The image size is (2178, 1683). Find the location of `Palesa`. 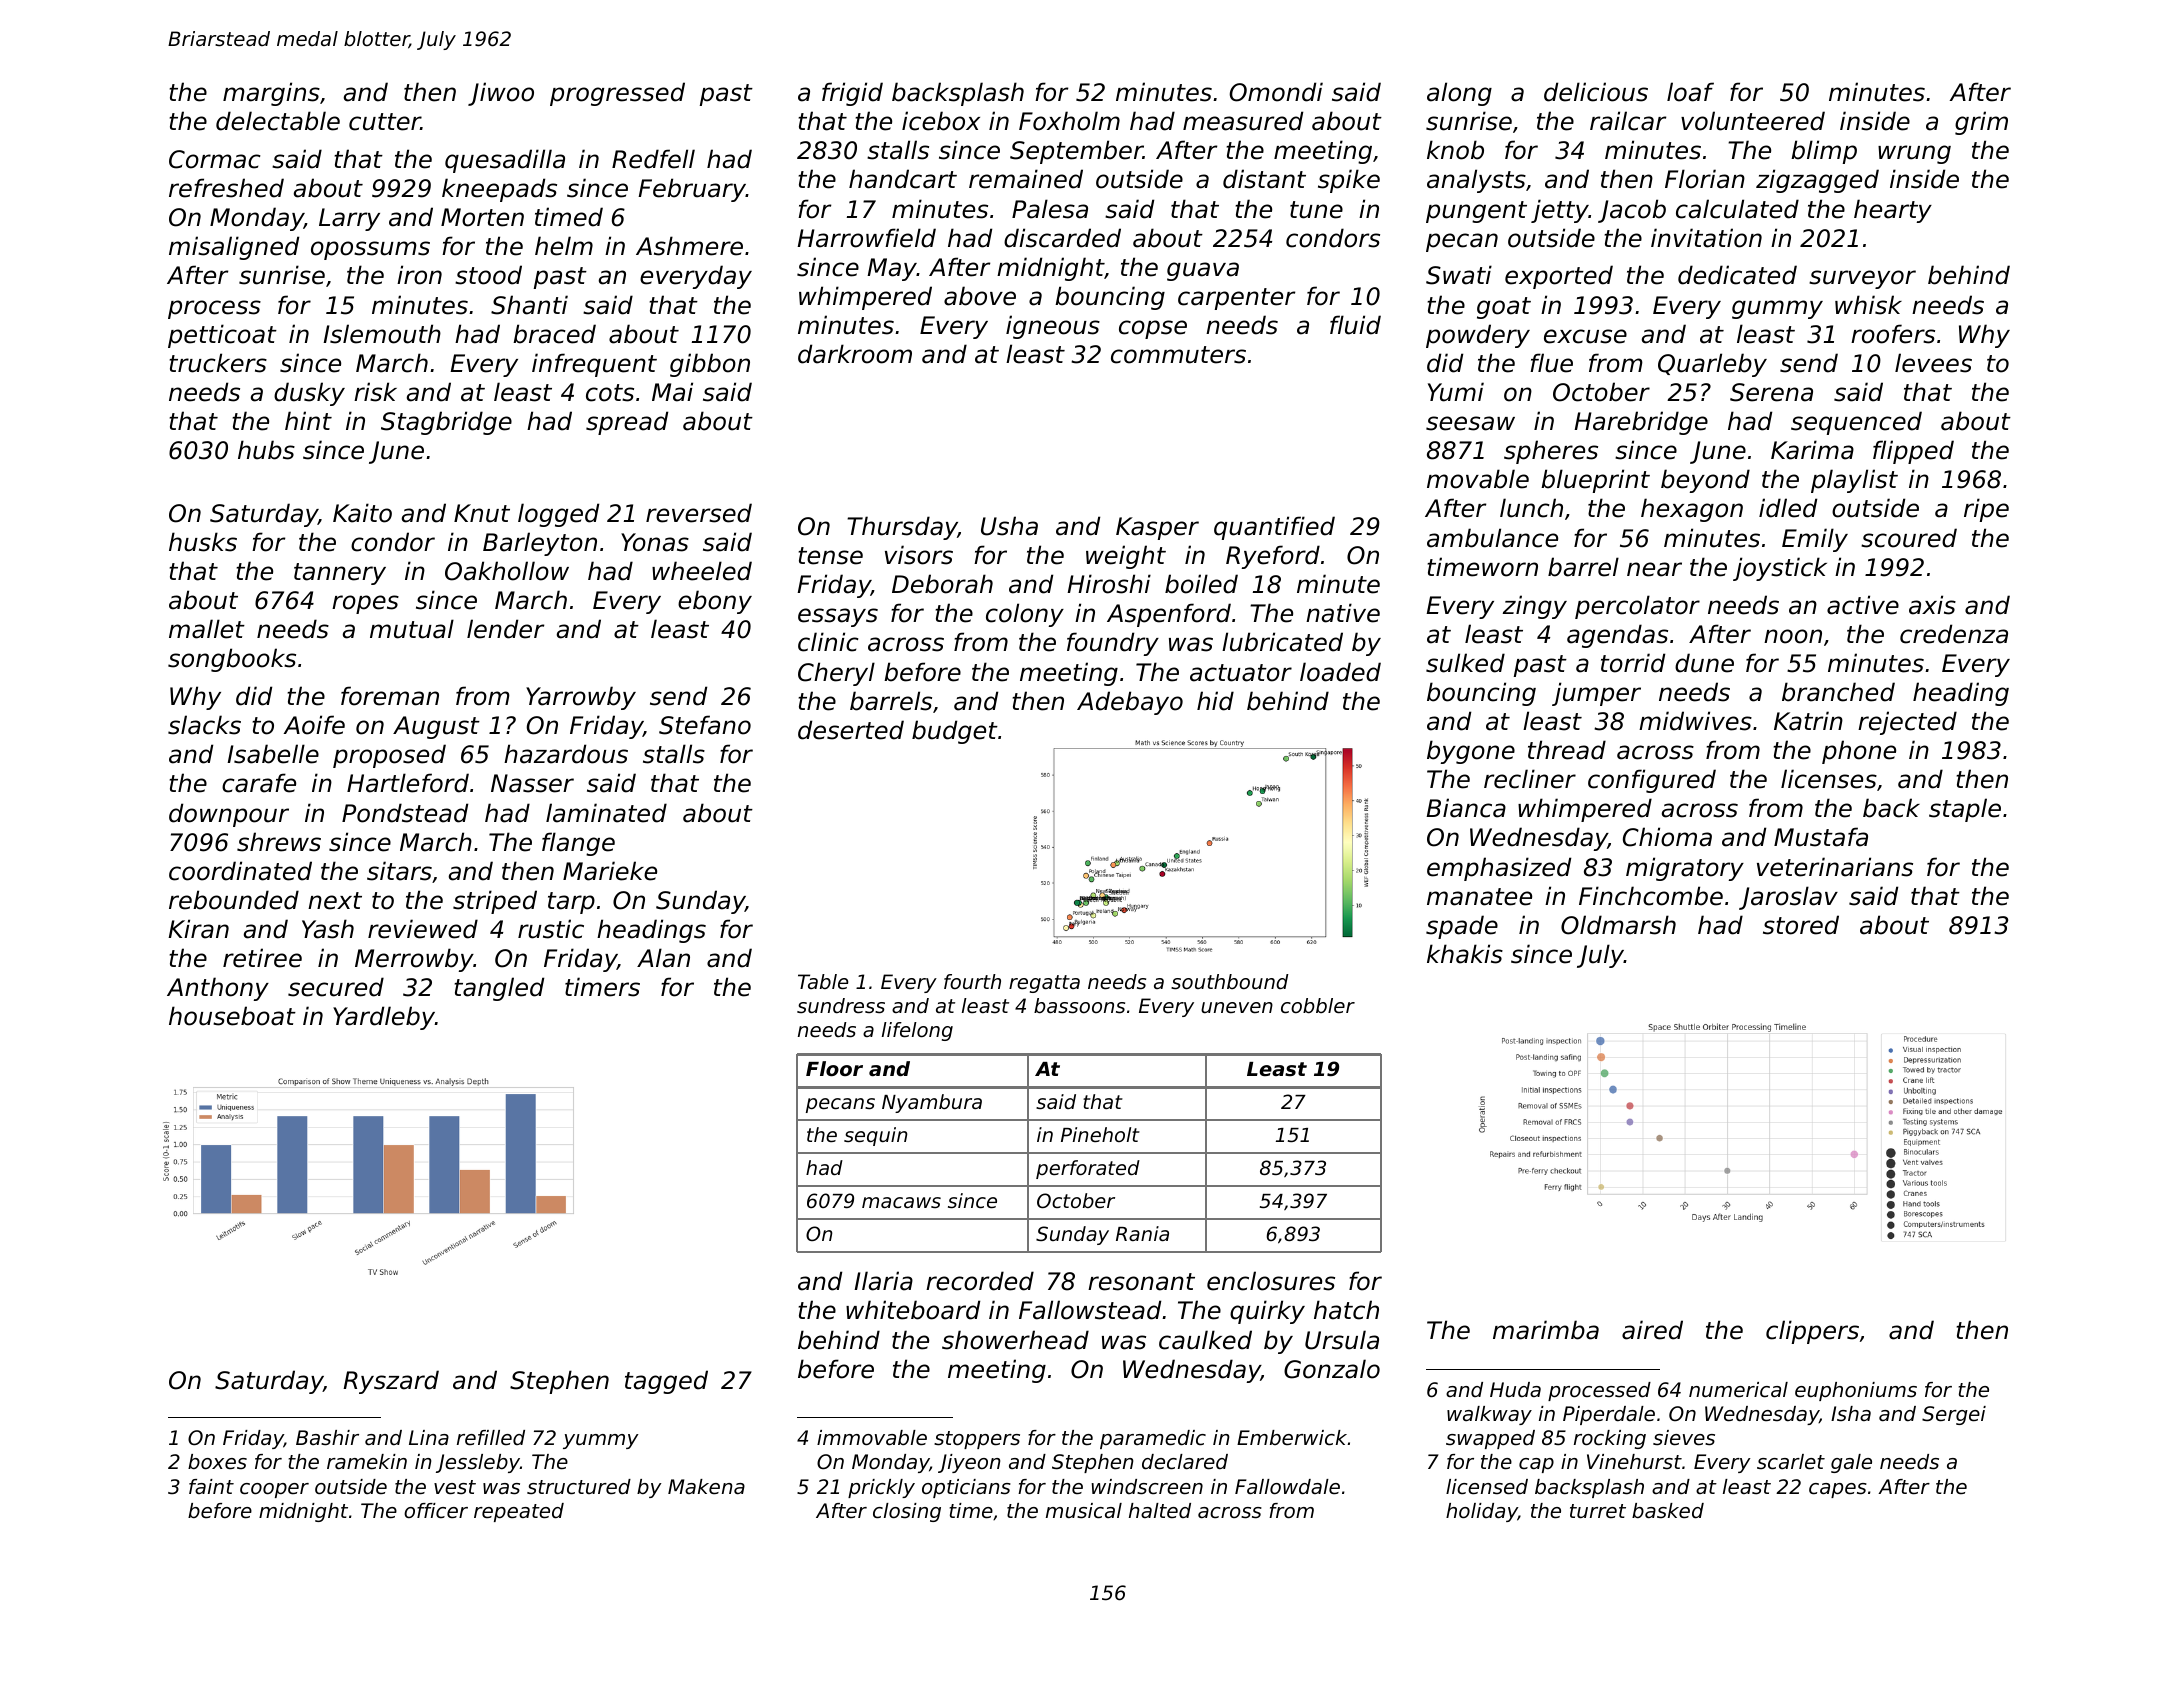

Palesa is located at coordinates (1050, 209).
